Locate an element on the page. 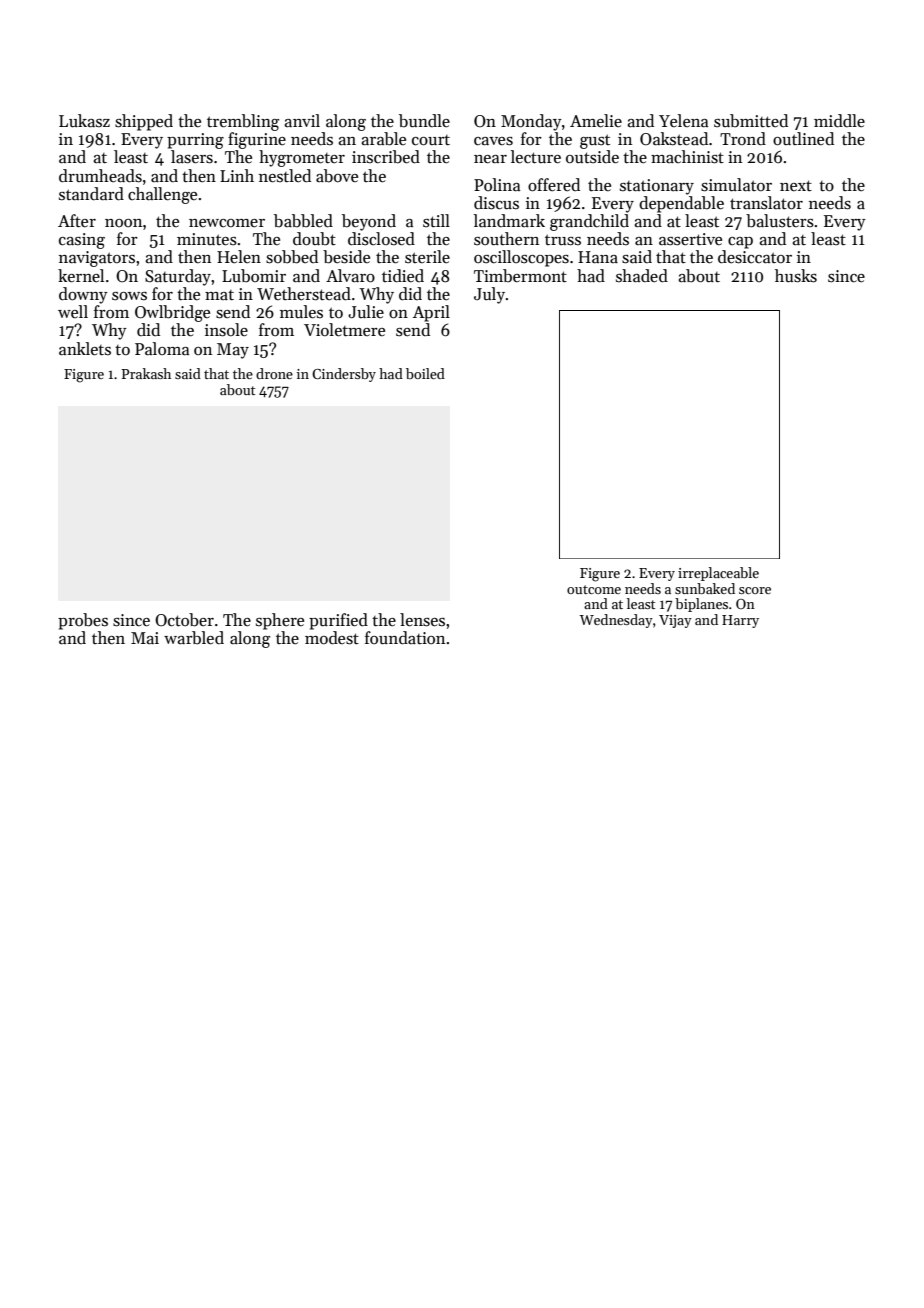  October is located at coordinates (184, 620).
